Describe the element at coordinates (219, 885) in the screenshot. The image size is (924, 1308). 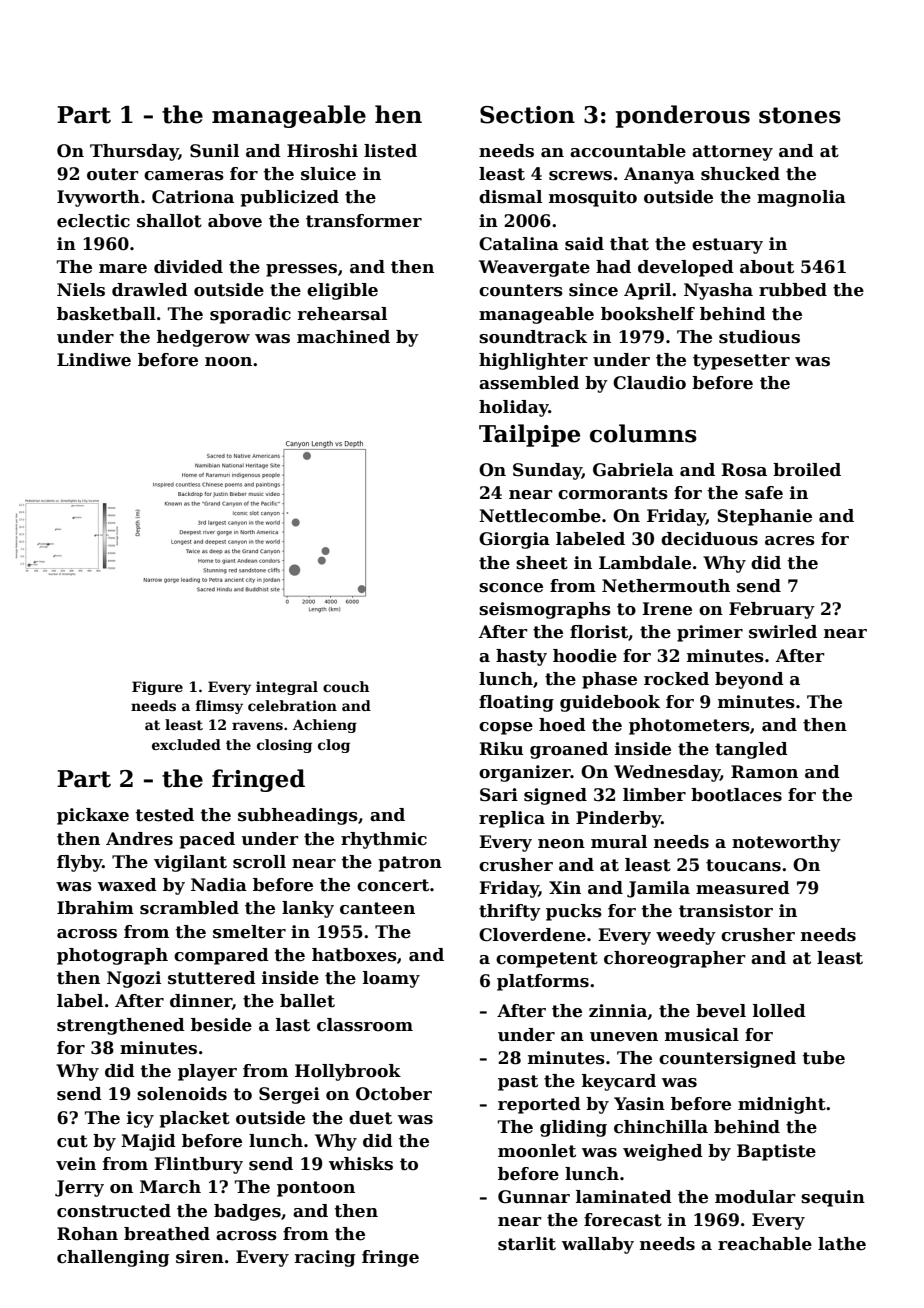
I see `Nadia` at that location.
